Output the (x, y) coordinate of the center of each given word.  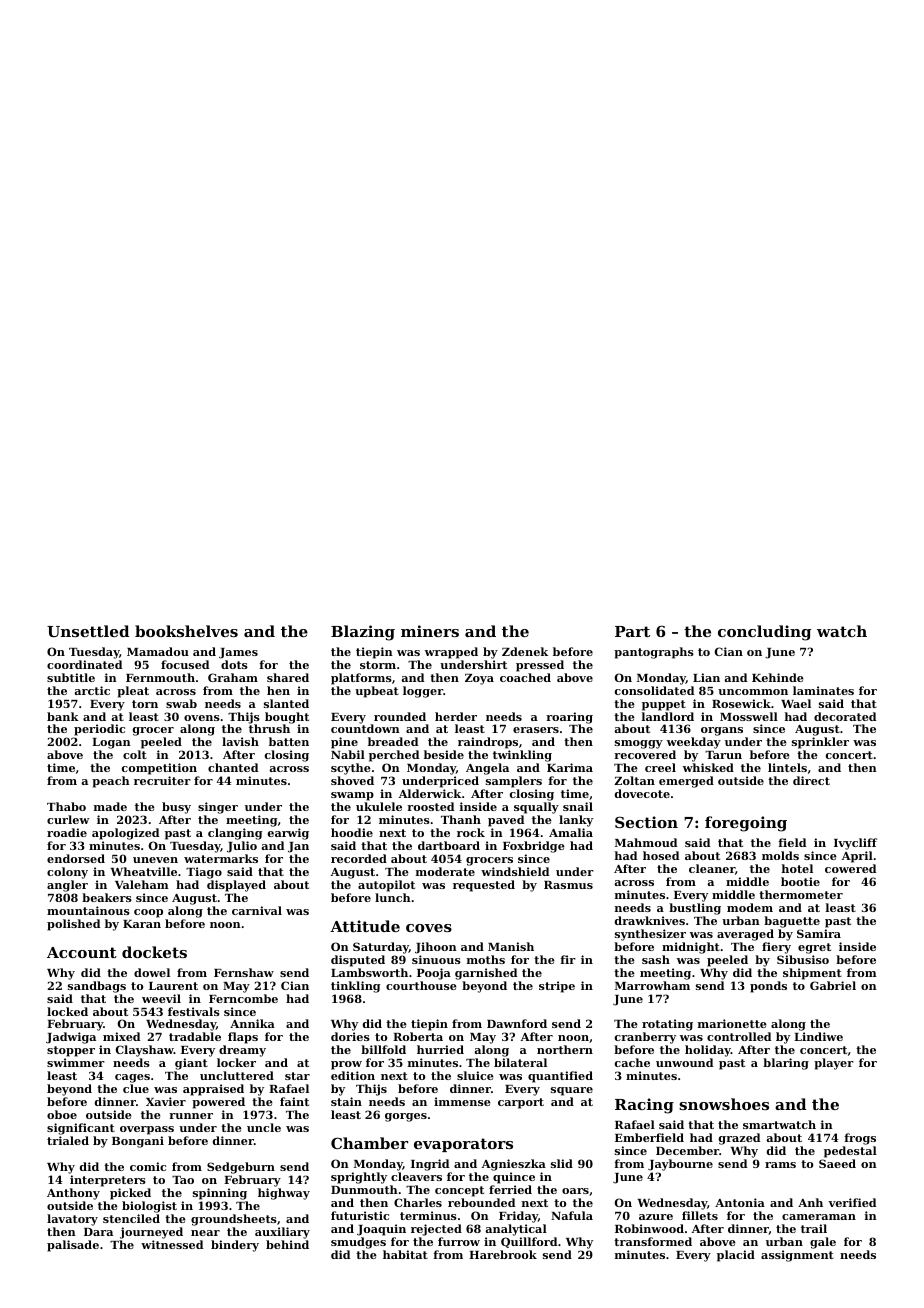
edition (353, 1075)
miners (430, 631)
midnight (691, 948)
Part (632, 631)
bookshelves (186, 631)
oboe (62, 1114)
